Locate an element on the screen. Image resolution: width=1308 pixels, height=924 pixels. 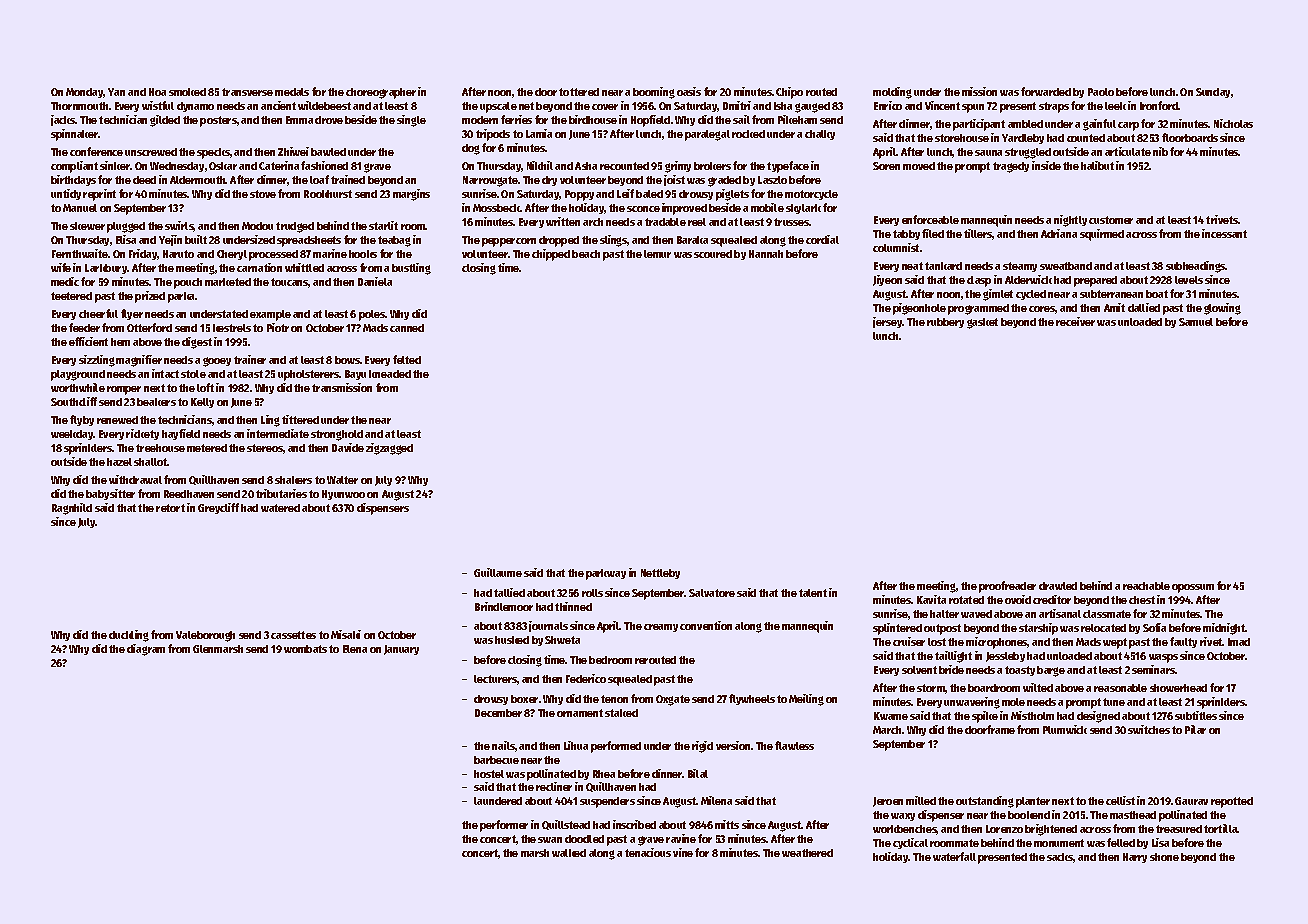
Yan is located at coordinates (116, 92).
